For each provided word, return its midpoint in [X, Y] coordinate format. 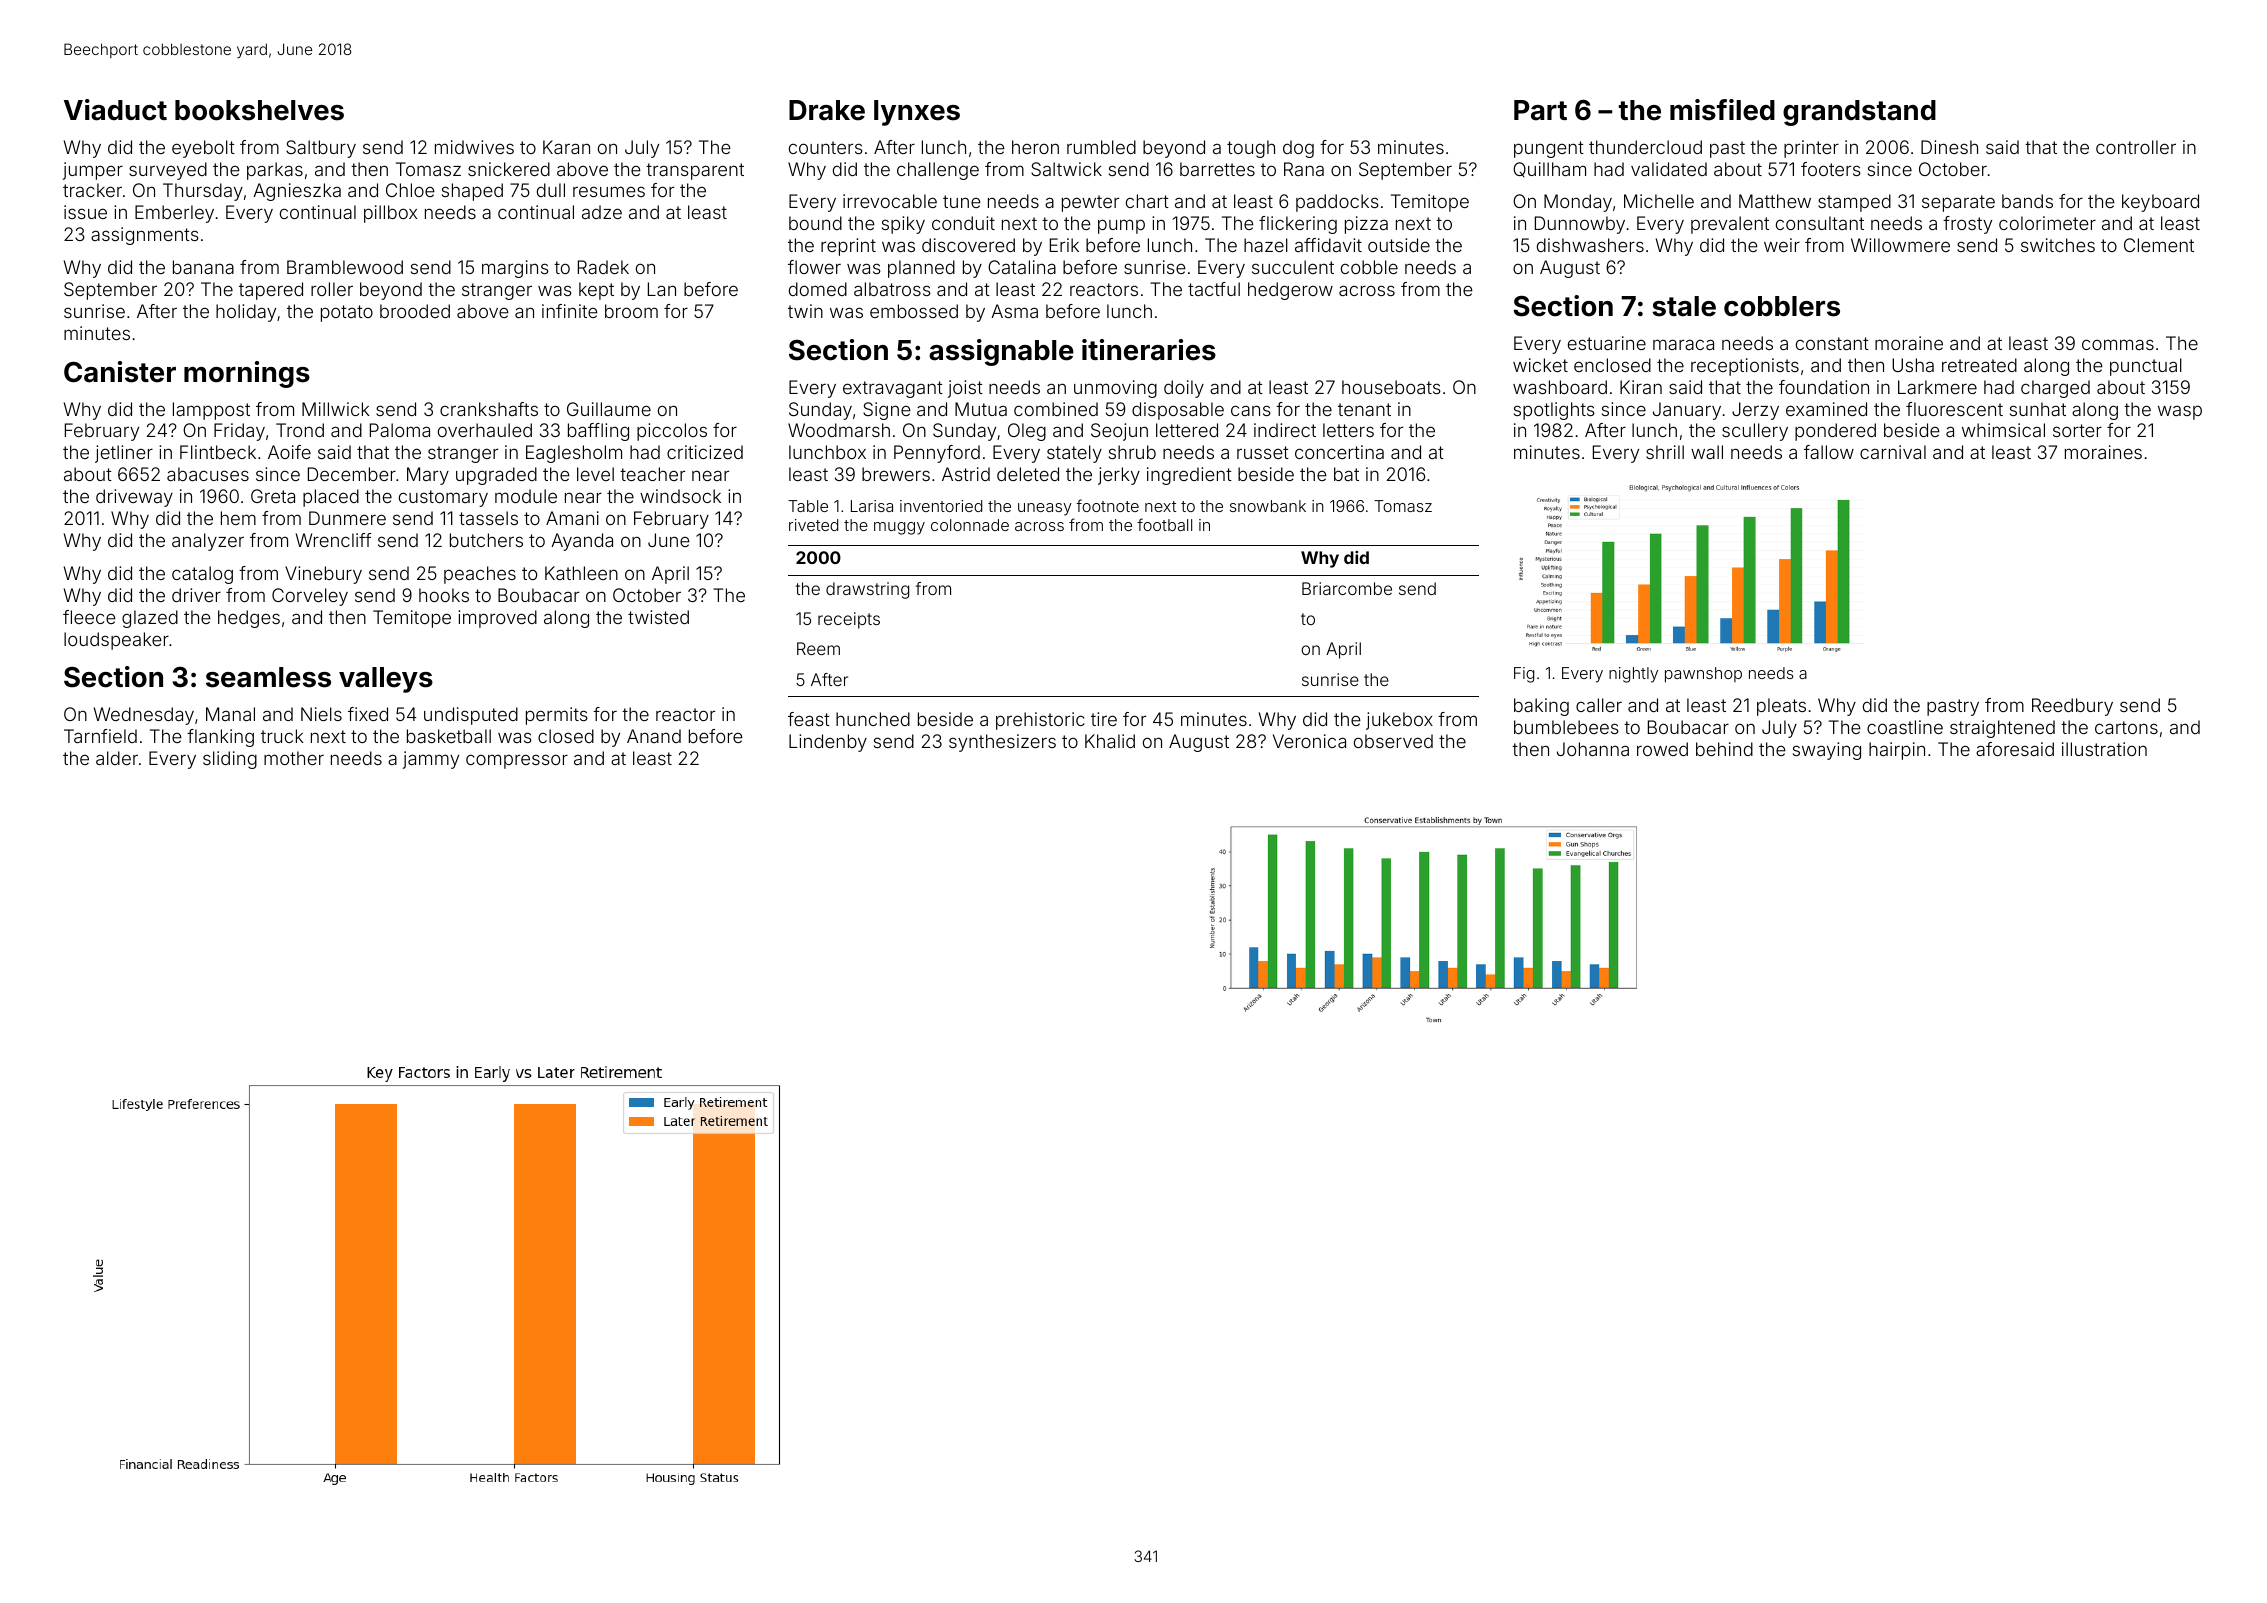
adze [602, 212]
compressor [517, 761]
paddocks [1337, 203]
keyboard [2160, 203]
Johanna [1593, 749]
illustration [2104, 749]
